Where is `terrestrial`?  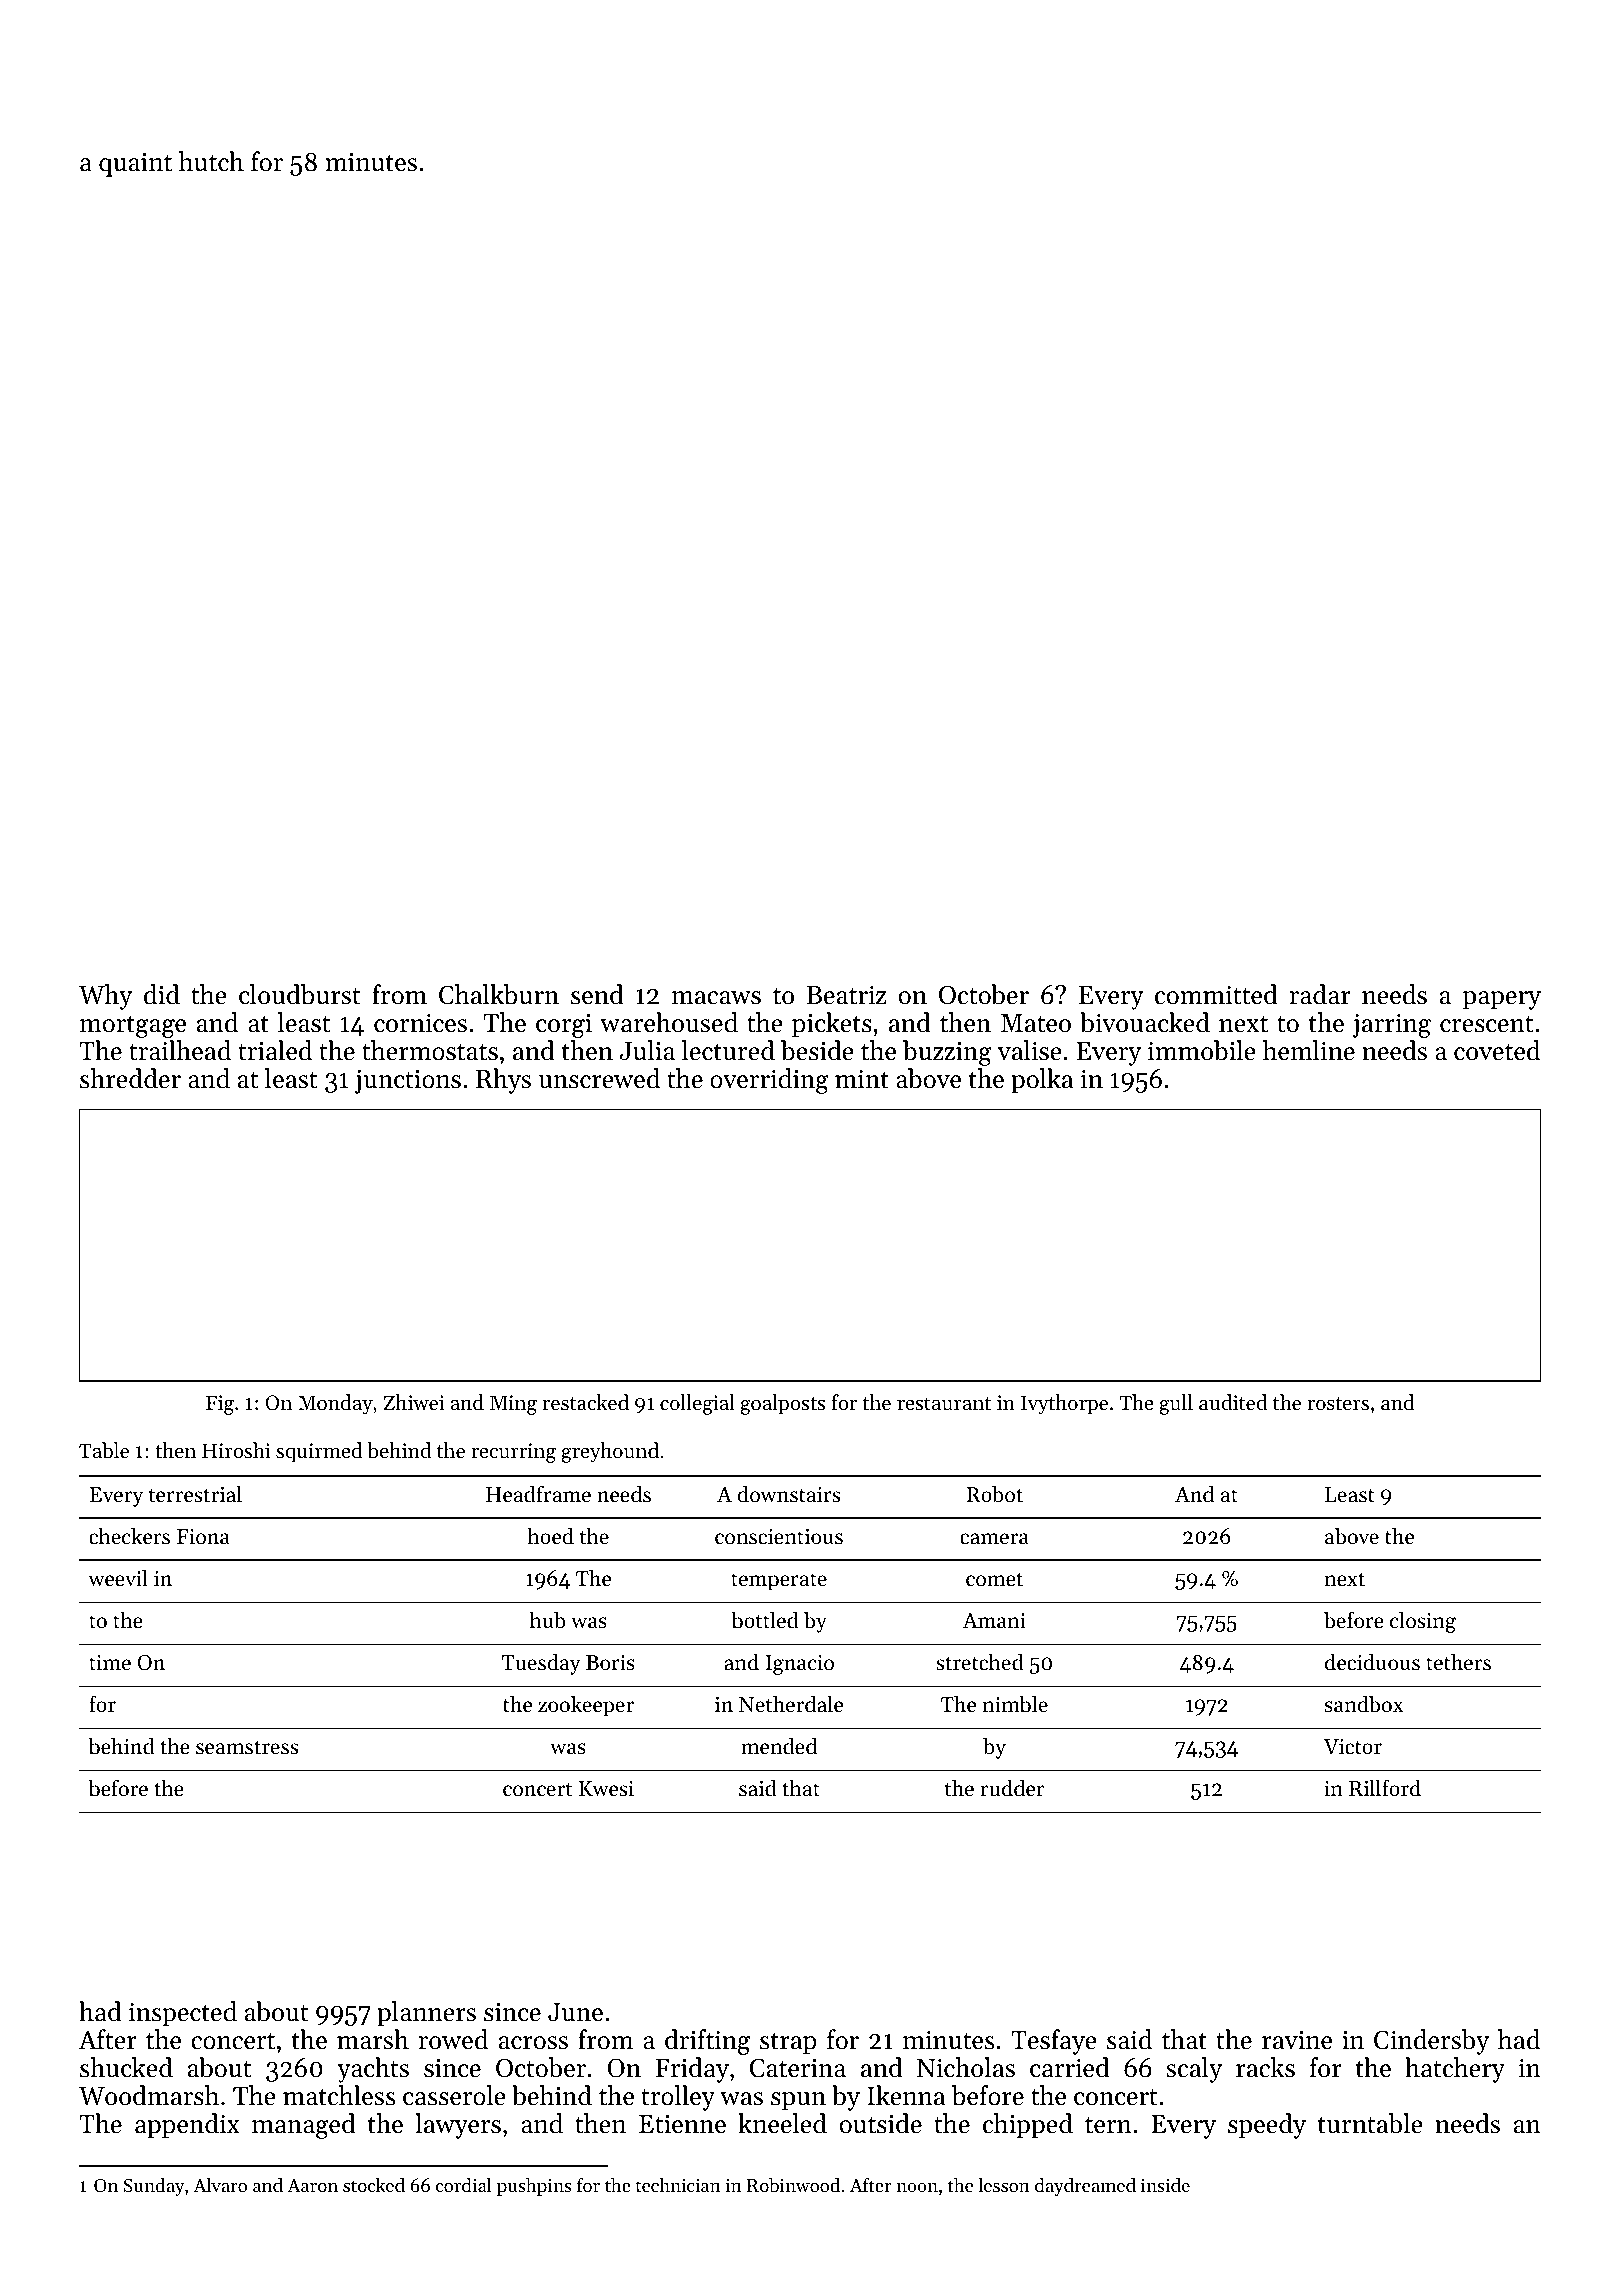 terrestrial is located at coordinates (195, 1494).
